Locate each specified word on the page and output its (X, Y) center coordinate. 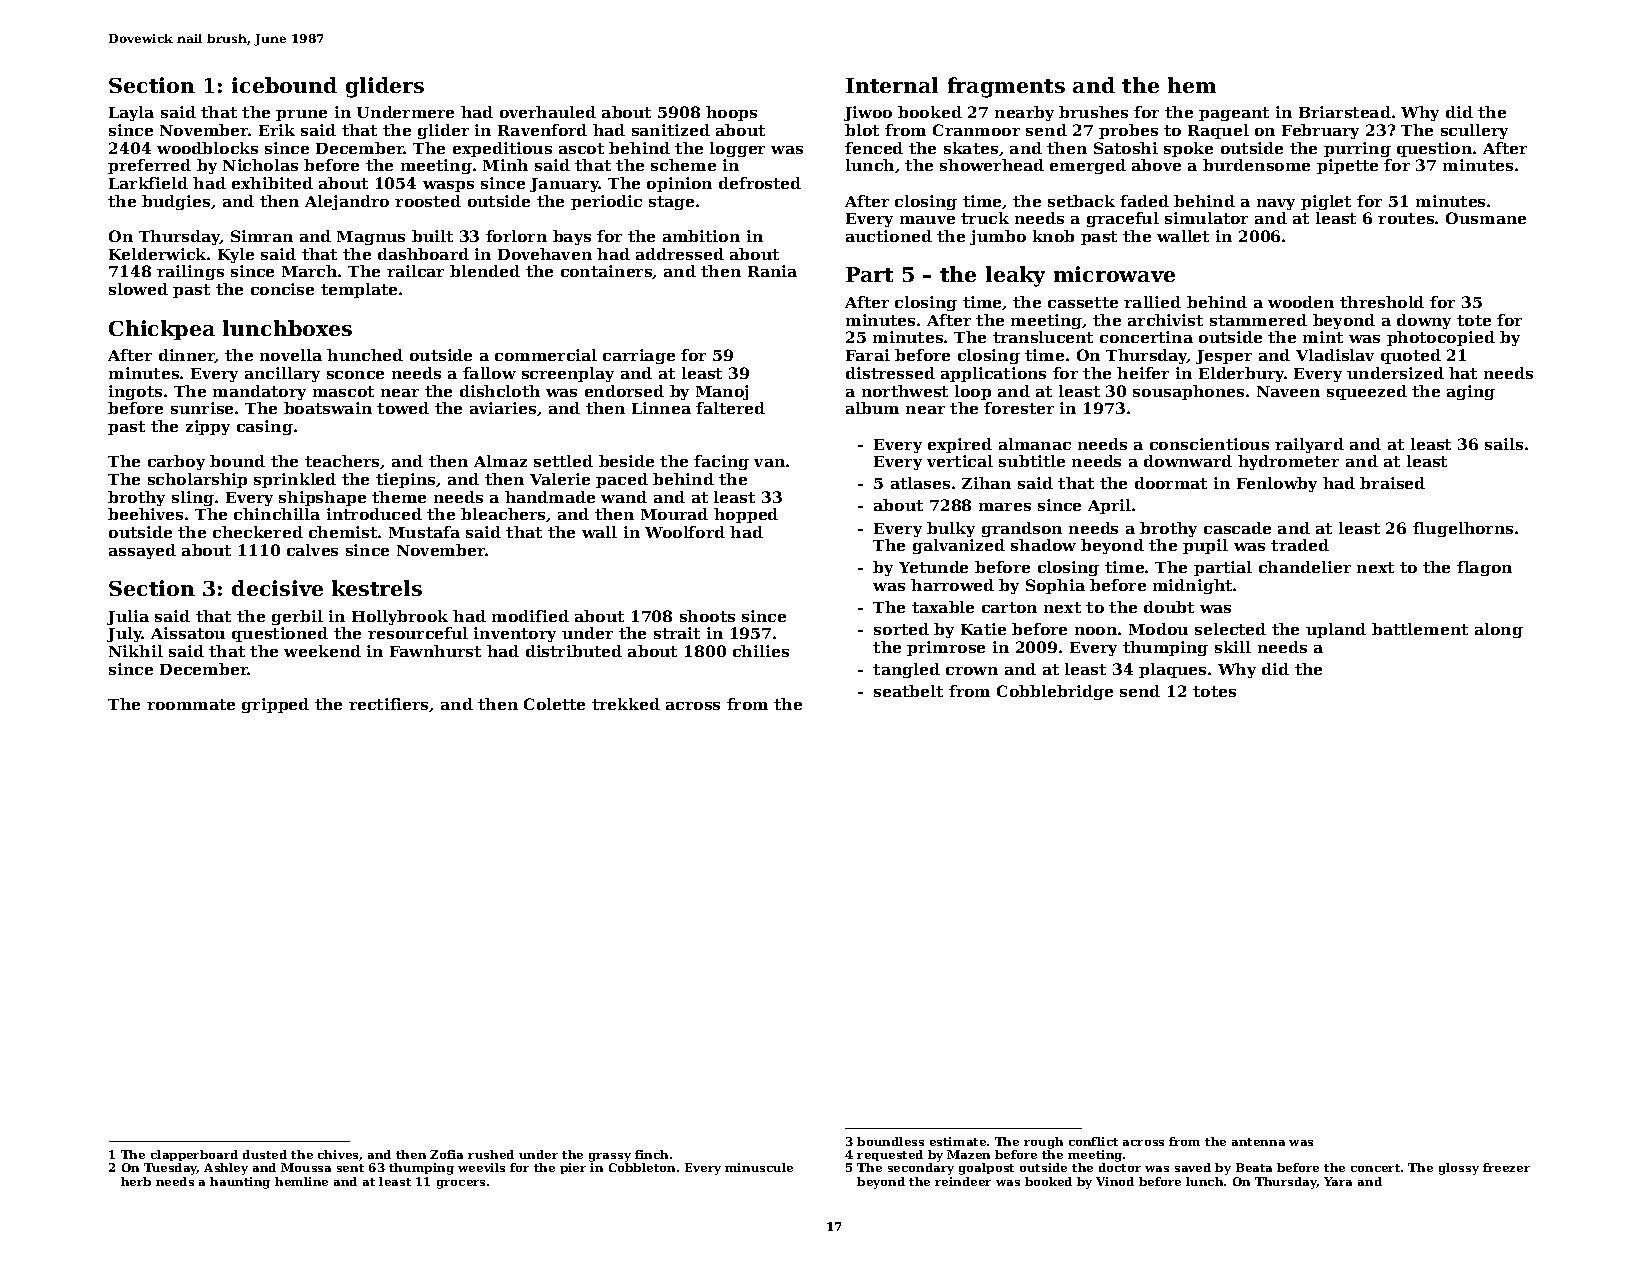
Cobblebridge (1055, 692)
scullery (1474, 131)
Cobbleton (642, 1167)
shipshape (322, 498)
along (1499, 630)
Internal (892, 85)
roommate (191, 704)
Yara (1338, 1181)
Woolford (685, 532)
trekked (626, 704)
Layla (131, 113)
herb (136, 1181)
